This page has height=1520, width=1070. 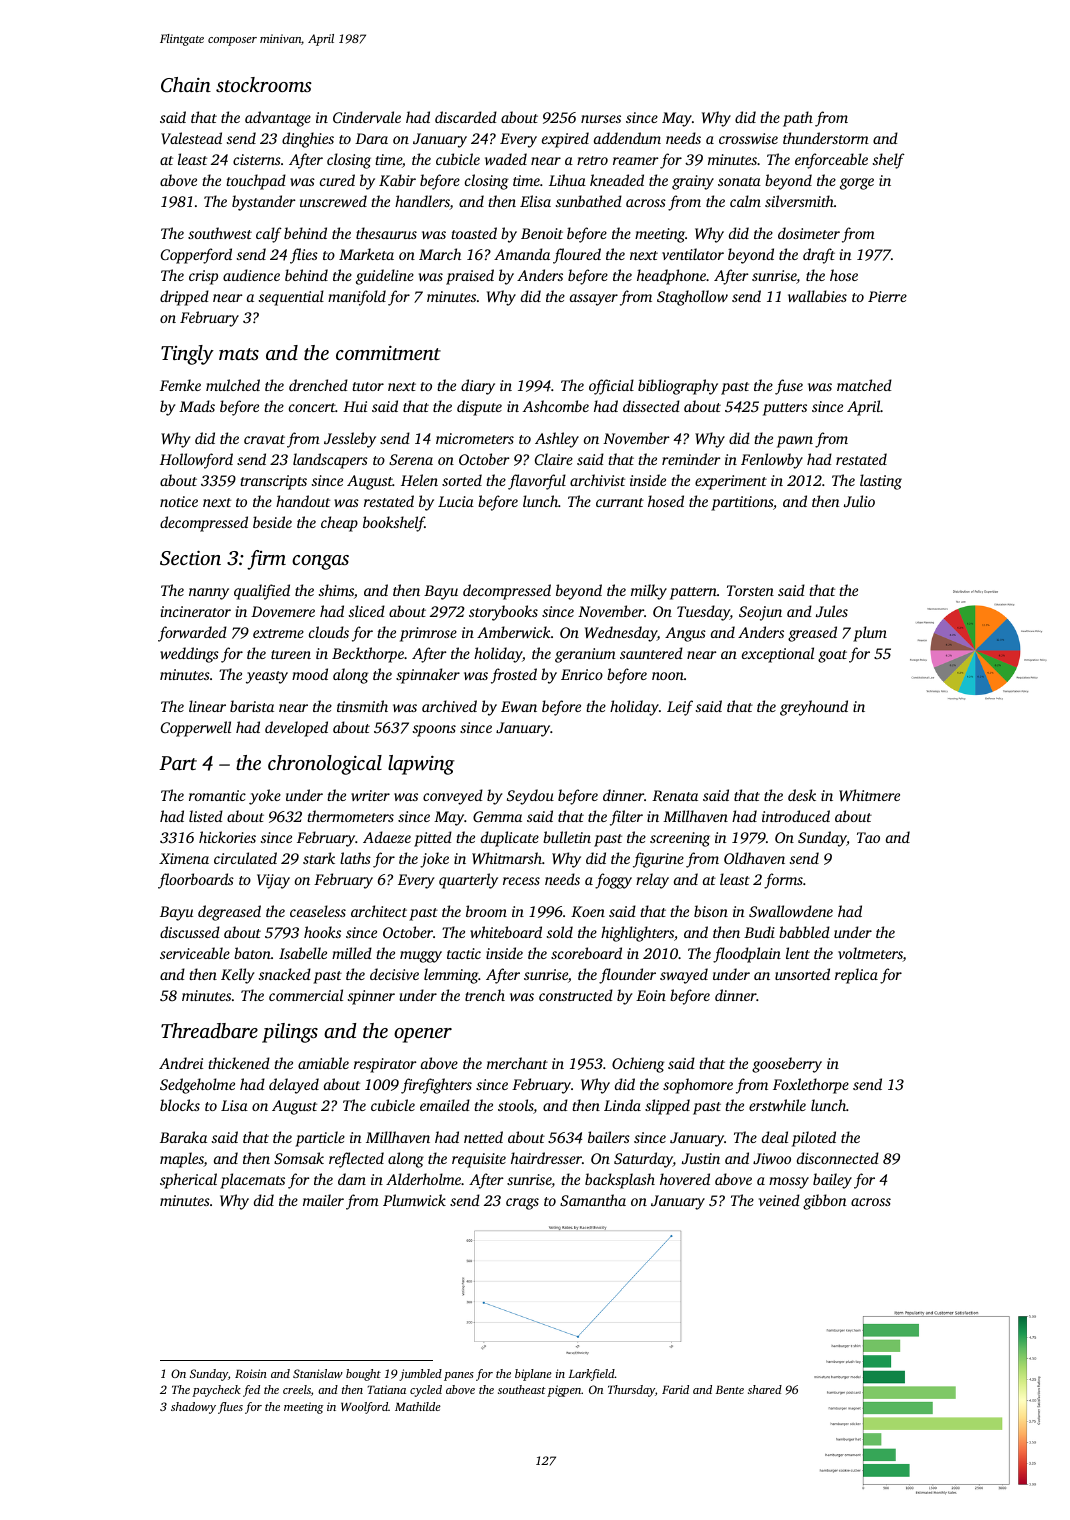 What do you see at coordinates (530, 797) in the page?
I see `Seydou` at bounding box center [530, 797].
